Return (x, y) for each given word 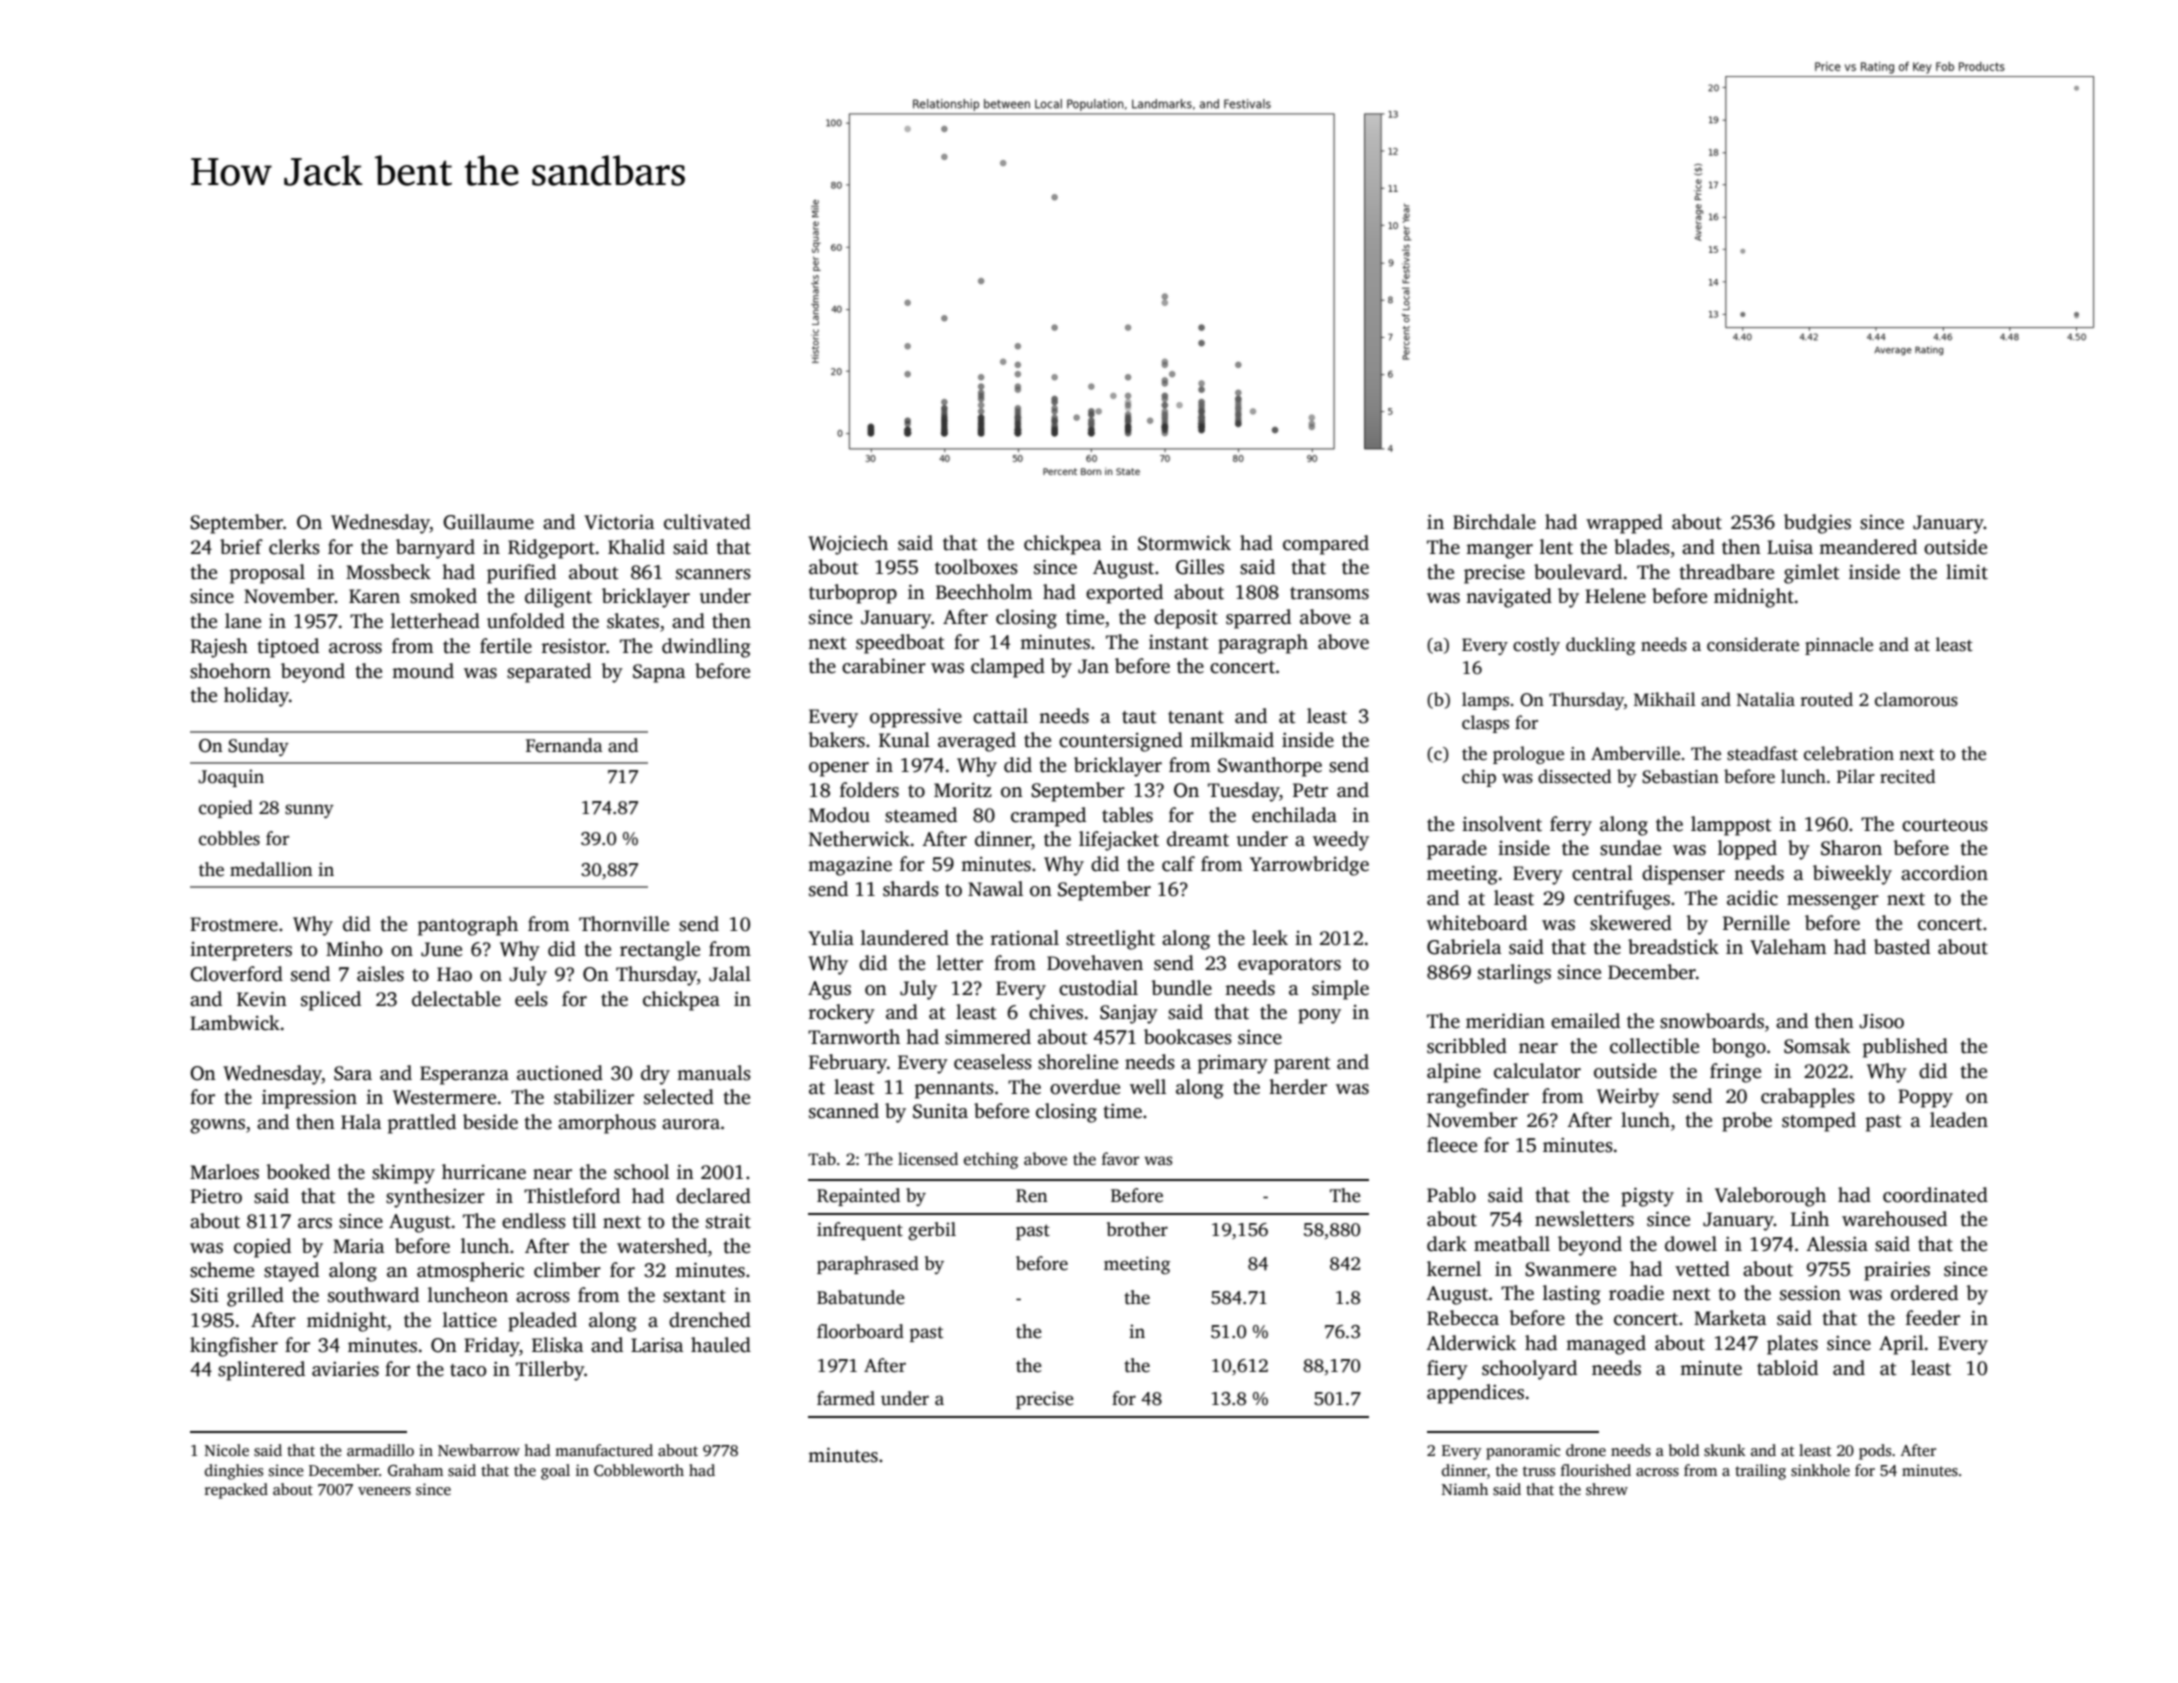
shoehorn (230, 671)
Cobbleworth (639, 1470)
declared (713, 1196)
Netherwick (859, 839)
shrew (1607, 1489)
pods (1875, 1452)
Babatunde (861, 1297)
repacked (236, 1491)
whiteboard (1477, 923)
